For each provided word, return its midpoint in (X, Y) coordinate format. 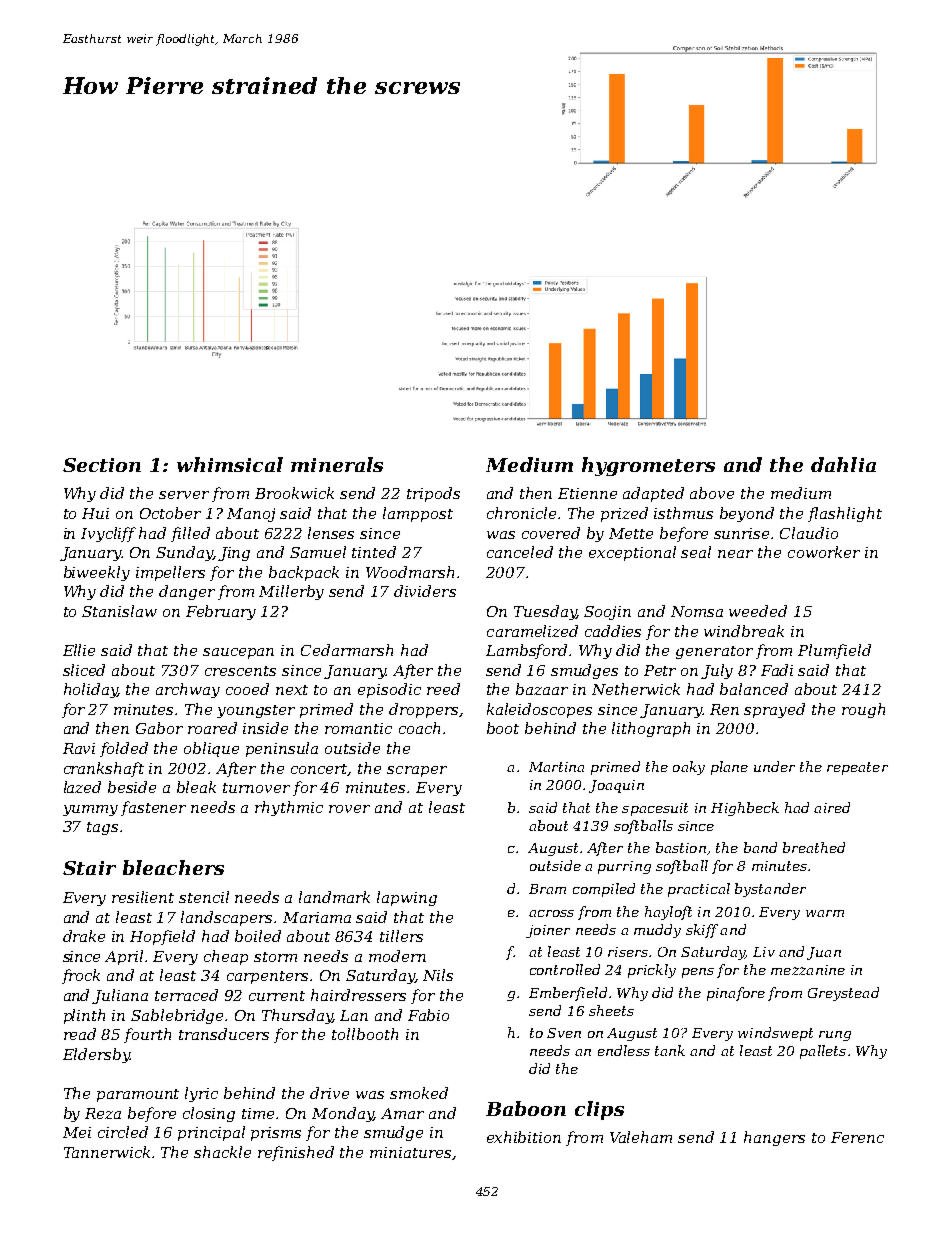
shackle (222, 1152)
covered (551, 533)
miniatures (410, 1152)
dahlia (843, 464)
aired (832, 807)
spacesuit (655, 809)
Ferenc (857, 1137)
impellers (170, 573)
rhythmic (289, 808)
